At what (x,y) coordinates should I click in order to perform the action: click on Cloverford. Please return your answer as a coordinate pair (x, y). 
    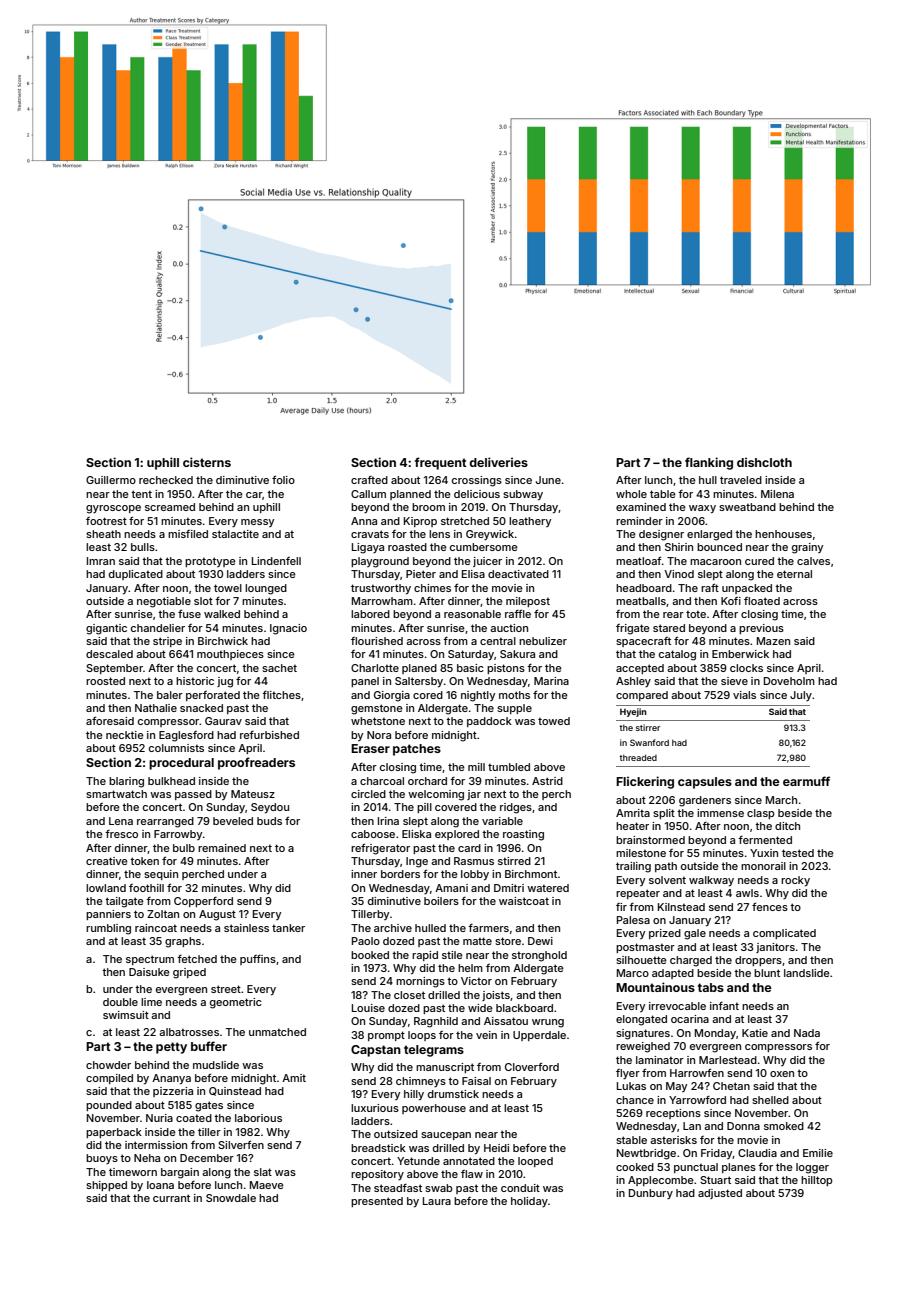
    Looking at the image, I should click on (532, 1066).
